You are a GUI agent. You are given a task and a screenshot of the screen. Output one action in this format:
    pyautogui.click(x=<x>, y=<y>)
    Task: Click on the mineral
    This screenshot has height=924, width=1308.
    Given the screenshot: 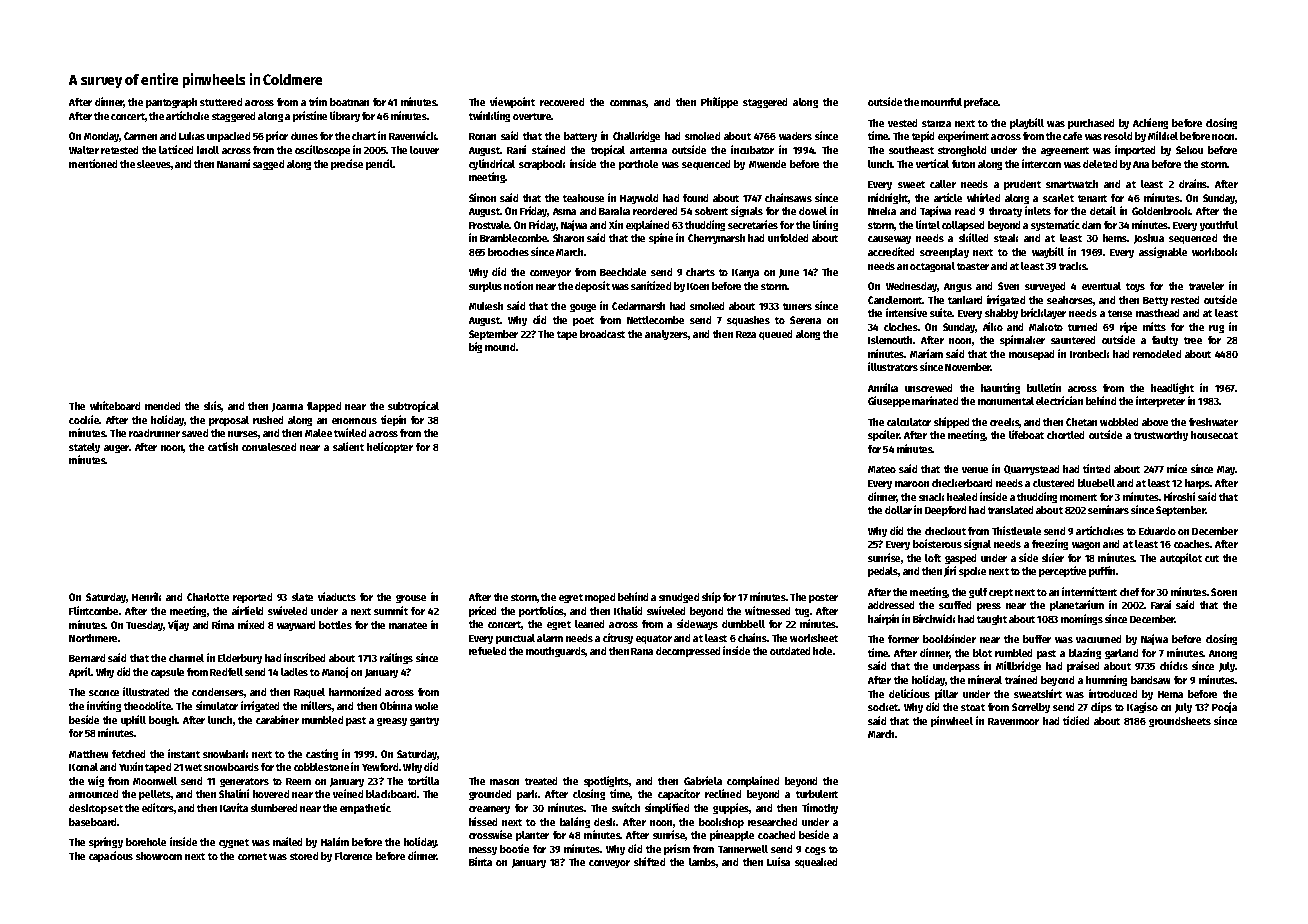 What is the action you would take?
    pyautogui.click(x=985, y=679)
